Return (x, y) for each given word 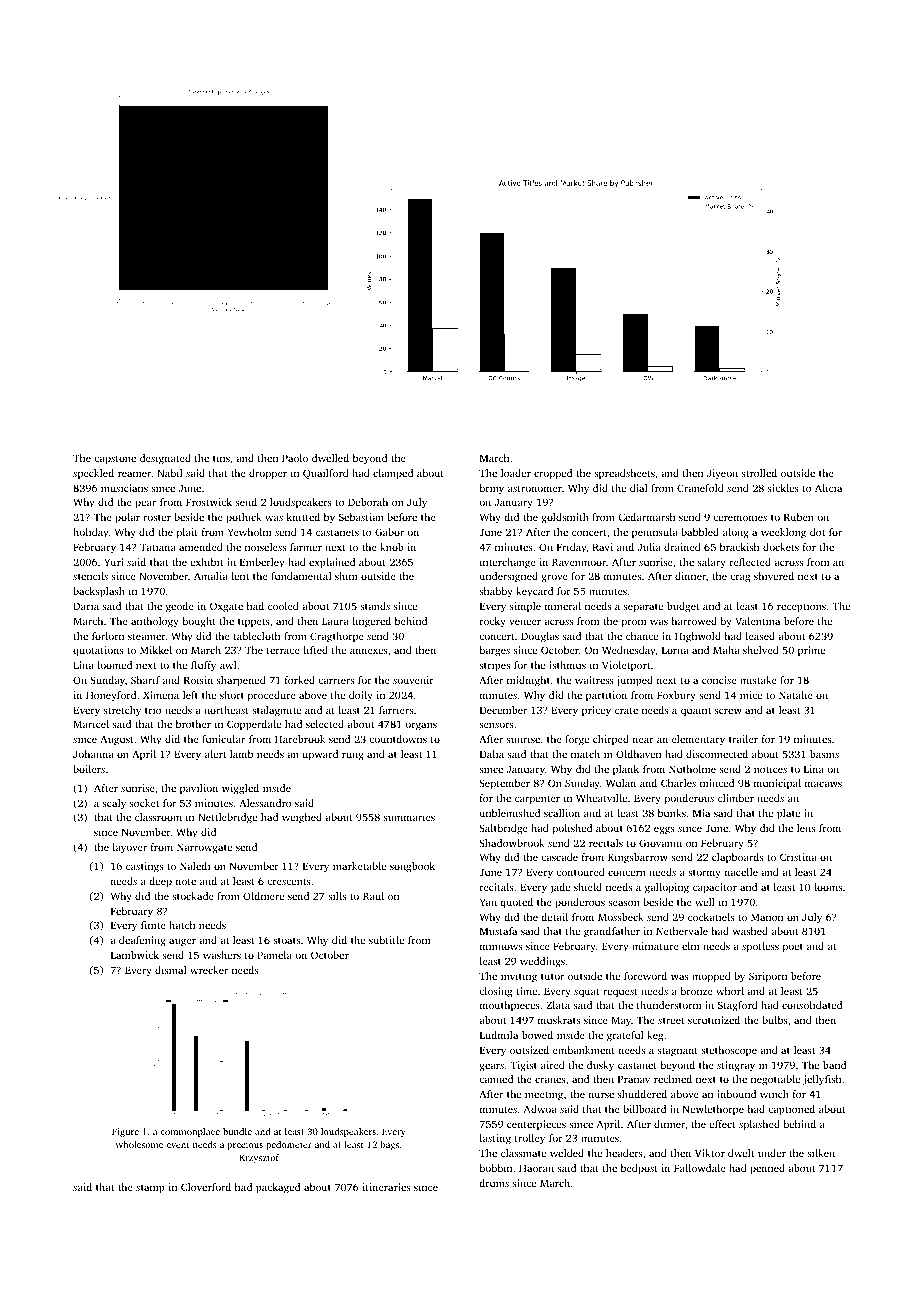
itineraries (386, 1187)
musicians (124, 488)
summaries (409, 817)
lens (806, 828)
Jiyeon (722, 474)
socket (144, 803)
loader (516, 473)
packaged (278, 1188)
